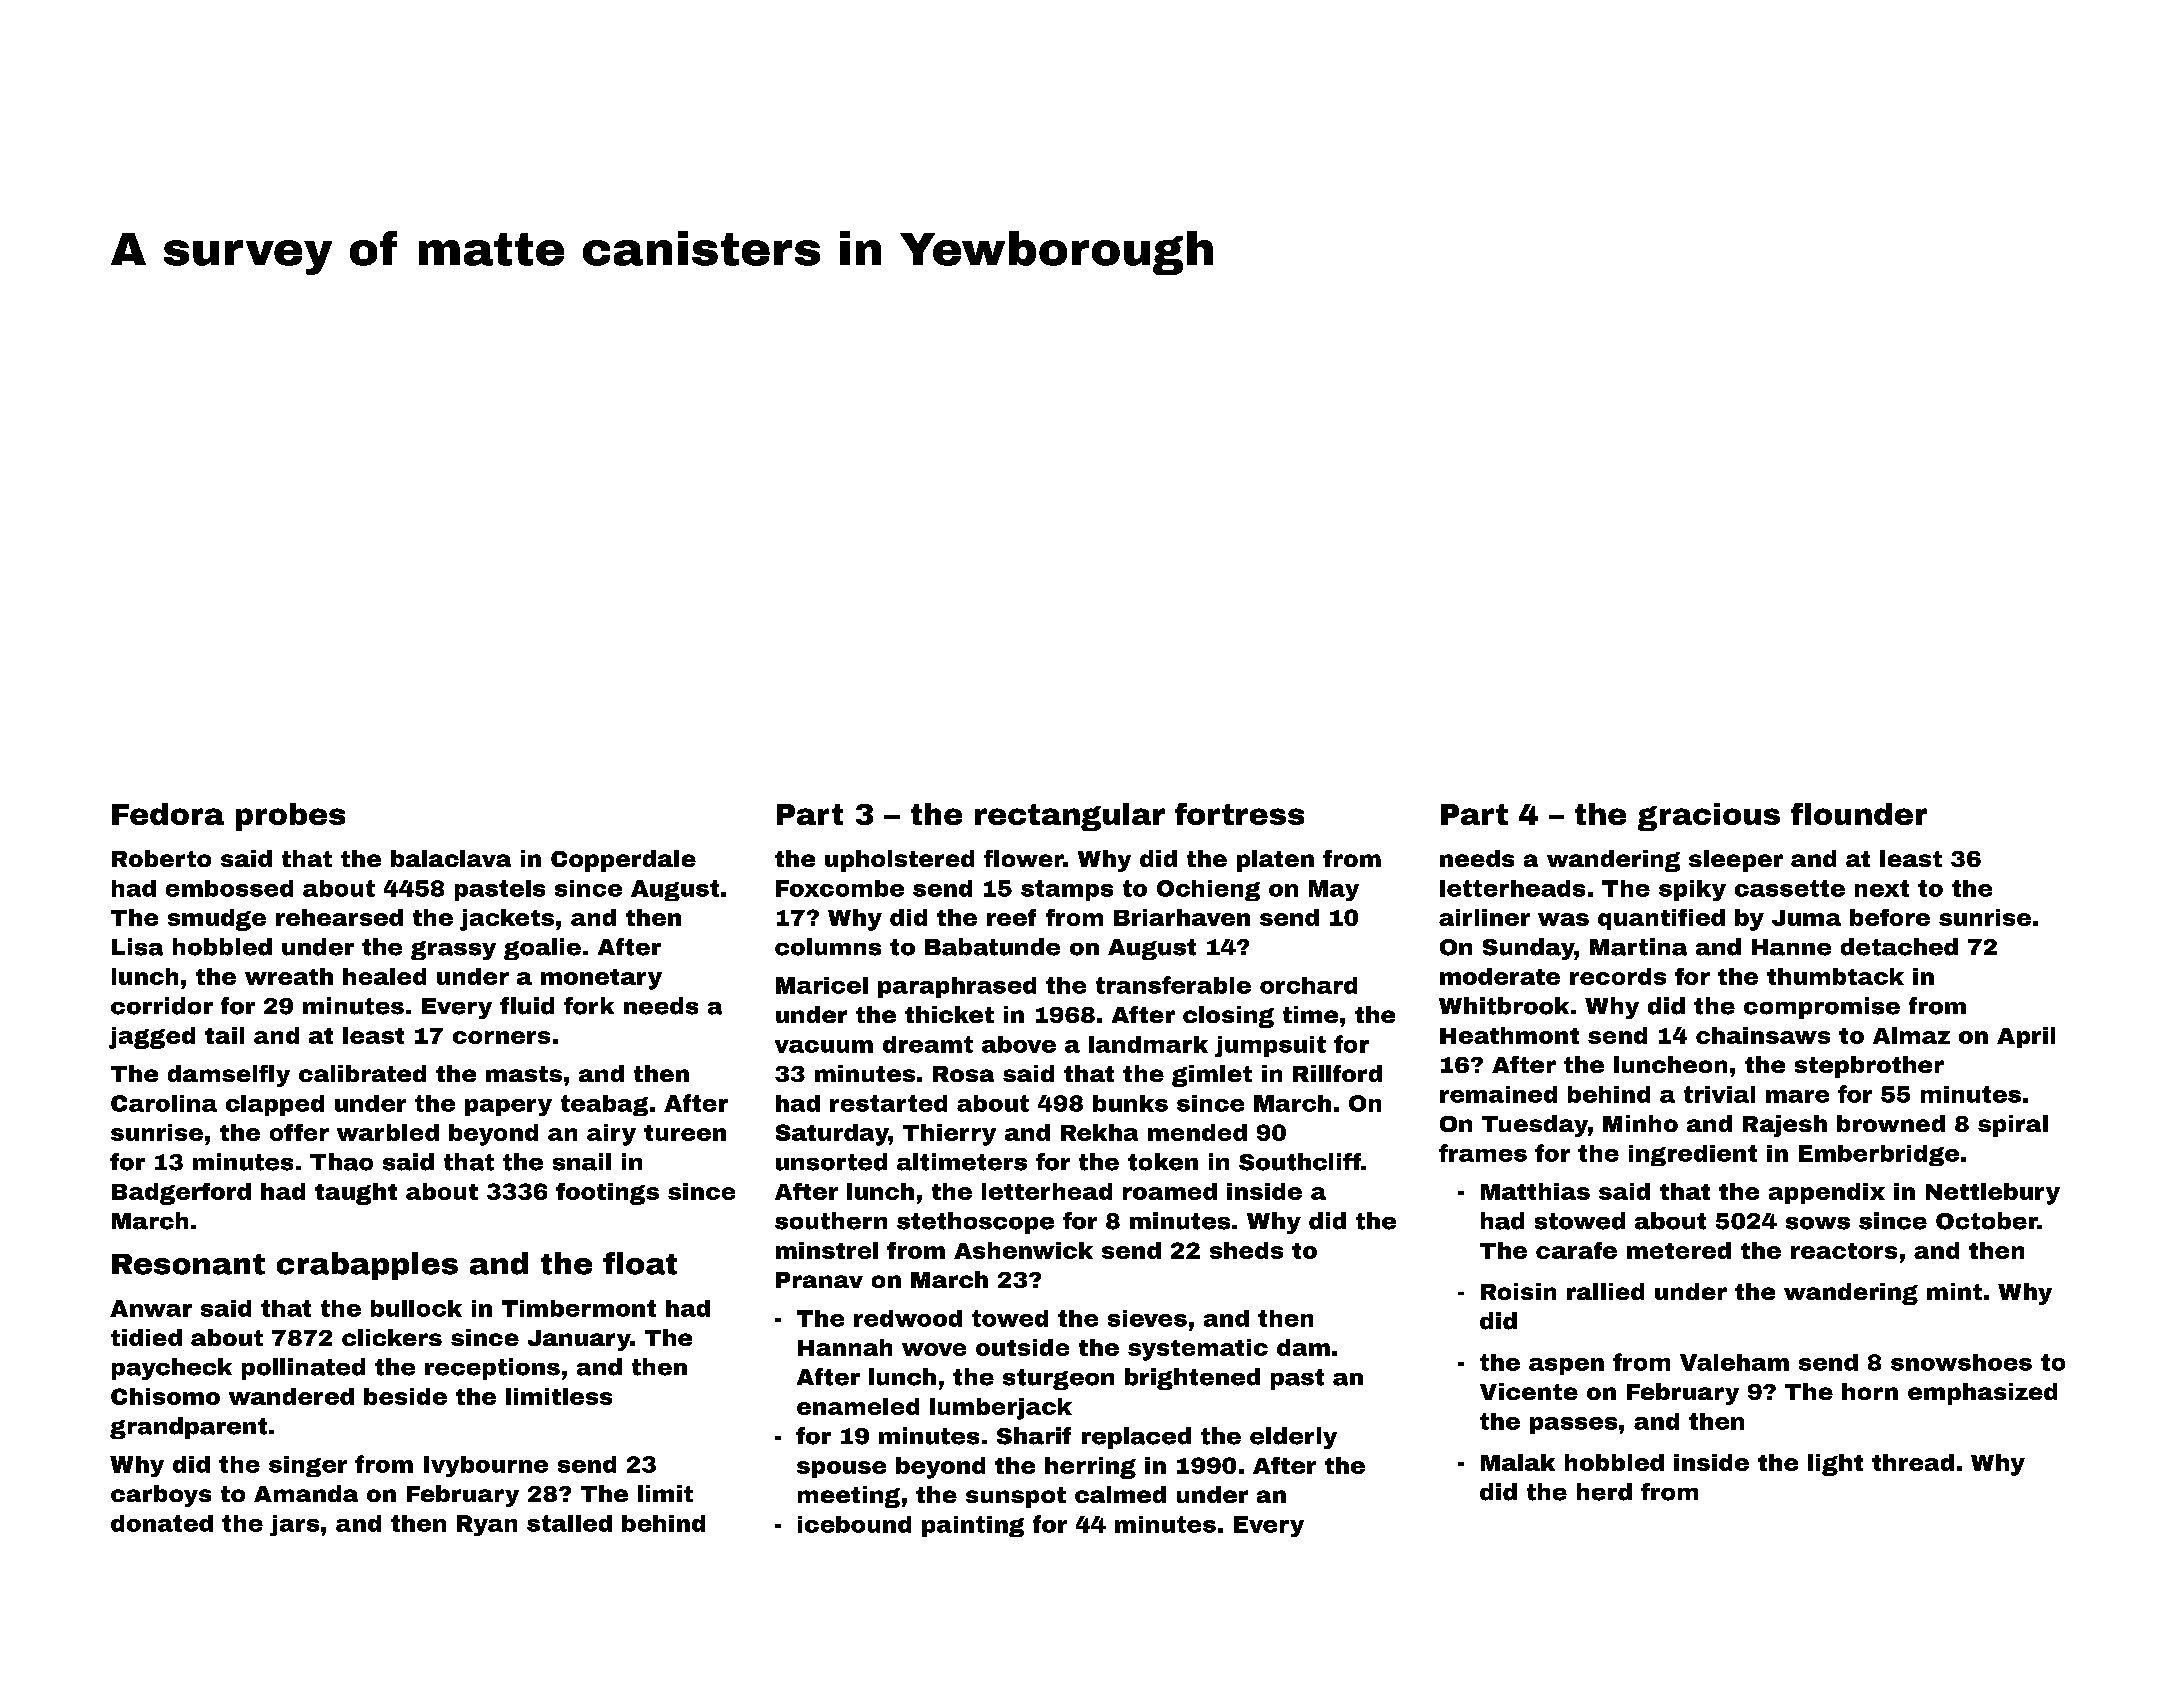 The width and height of the page is (2178, 1683). I want to click on herd, so click(1604, 1492).
